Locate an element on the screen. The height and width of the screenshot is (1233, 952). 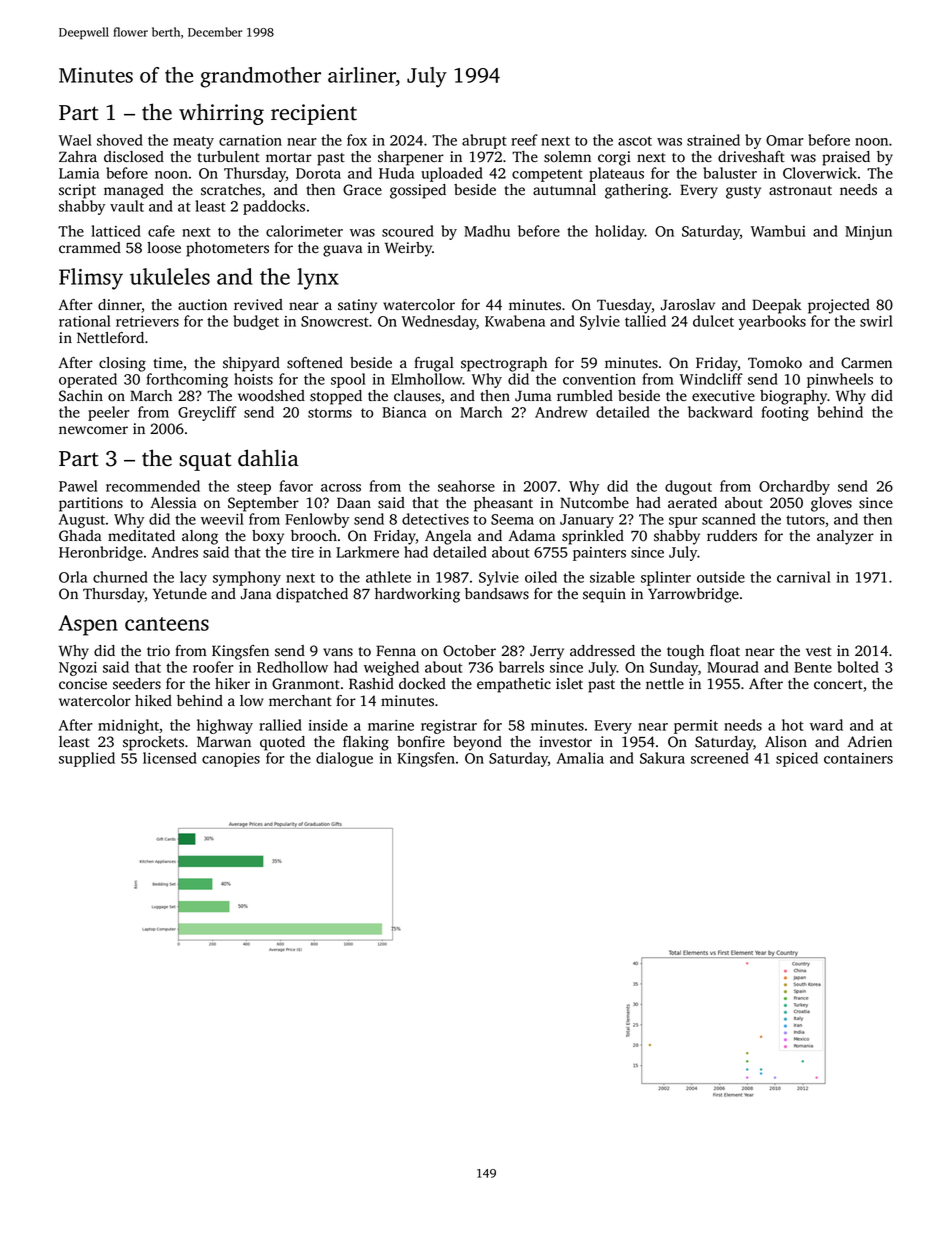
supplied is located at coordinates (87, 759).
